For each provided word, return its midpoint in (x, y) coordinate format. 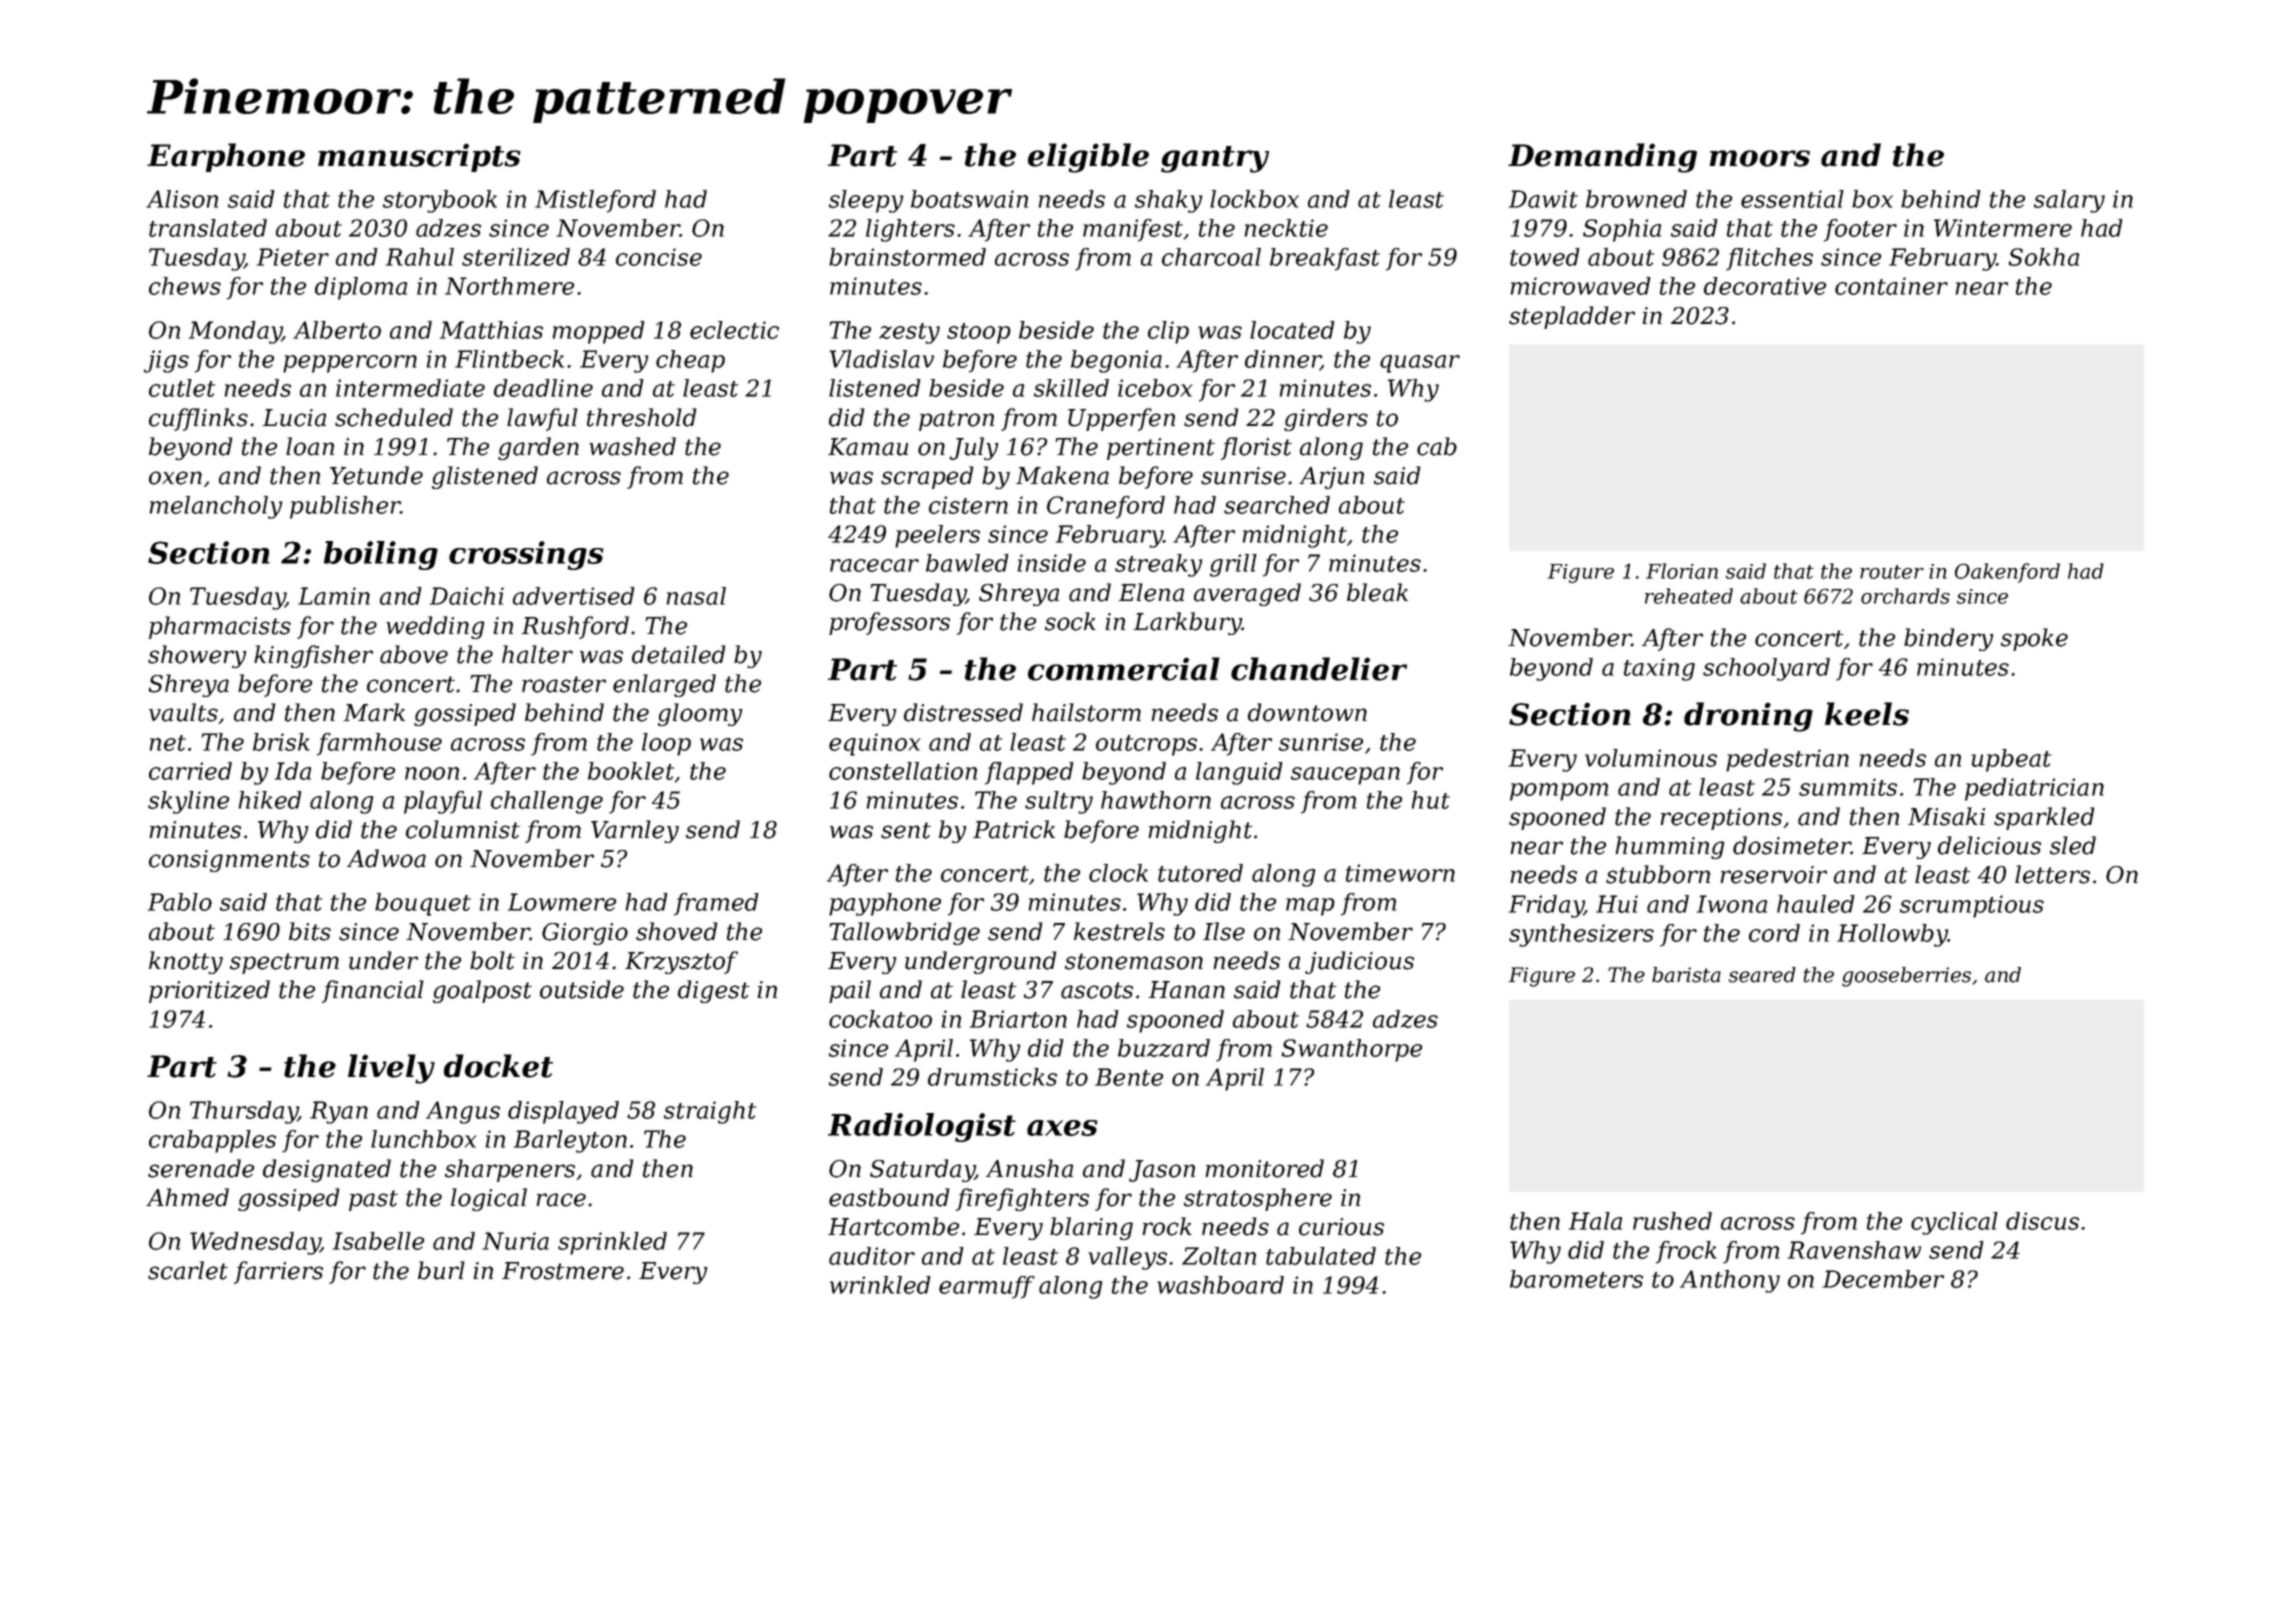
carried (190, 771)
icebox (1155, 388)
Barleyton (570, 1141)
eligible (1088, 158)
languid (1239, 773)
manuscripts (419, 157)
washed (632, 446)
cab (1437, 446)
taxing (1659, 669)
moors (1759, 158)
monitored (1265, 1168)
